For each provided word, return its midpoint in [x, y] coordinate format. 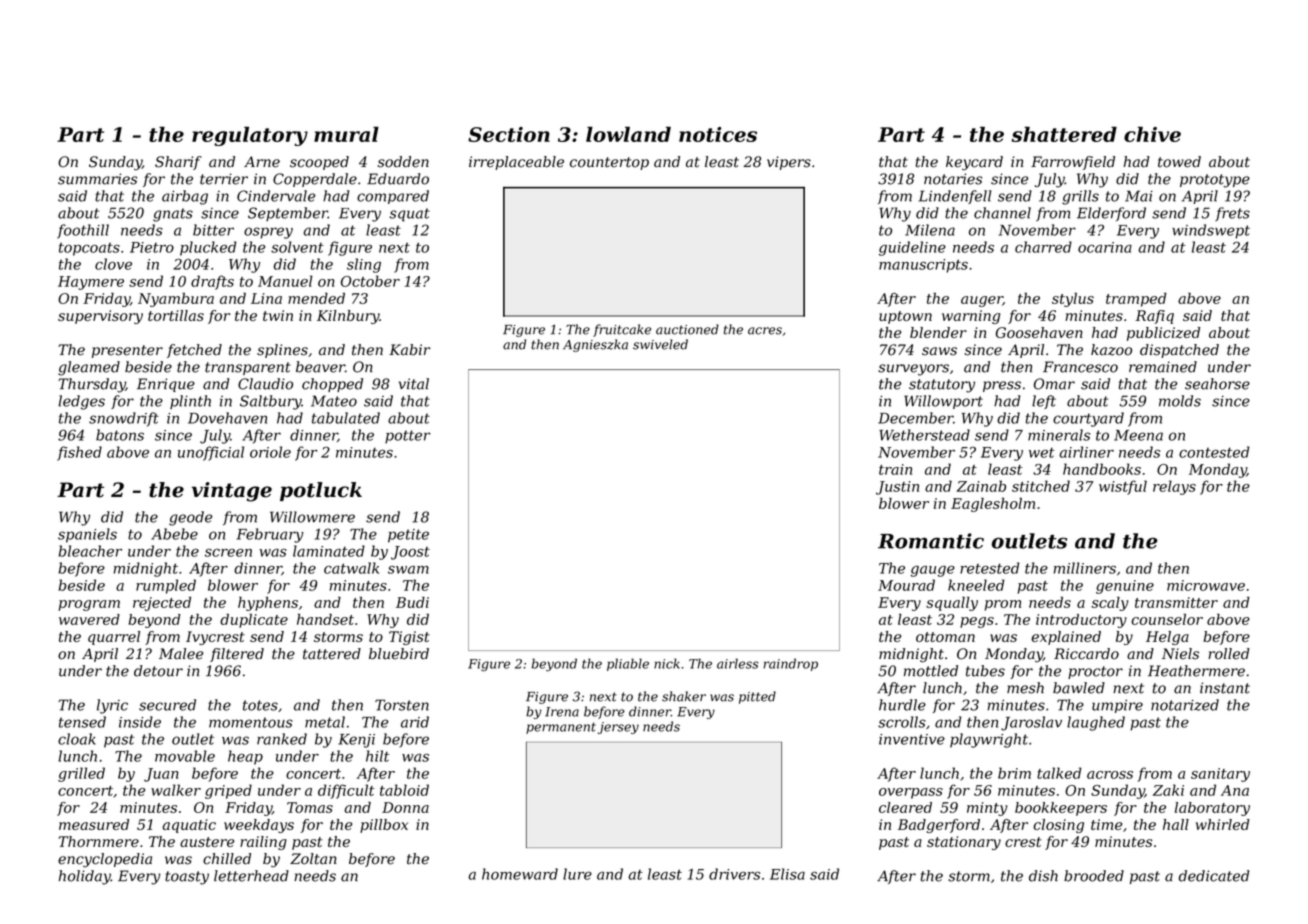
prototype [1215, 181]
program [89, 605]
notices [718, 134]
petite [408, 536]
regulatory [250, 136]
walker [176, 790]
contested [1214, 452]
